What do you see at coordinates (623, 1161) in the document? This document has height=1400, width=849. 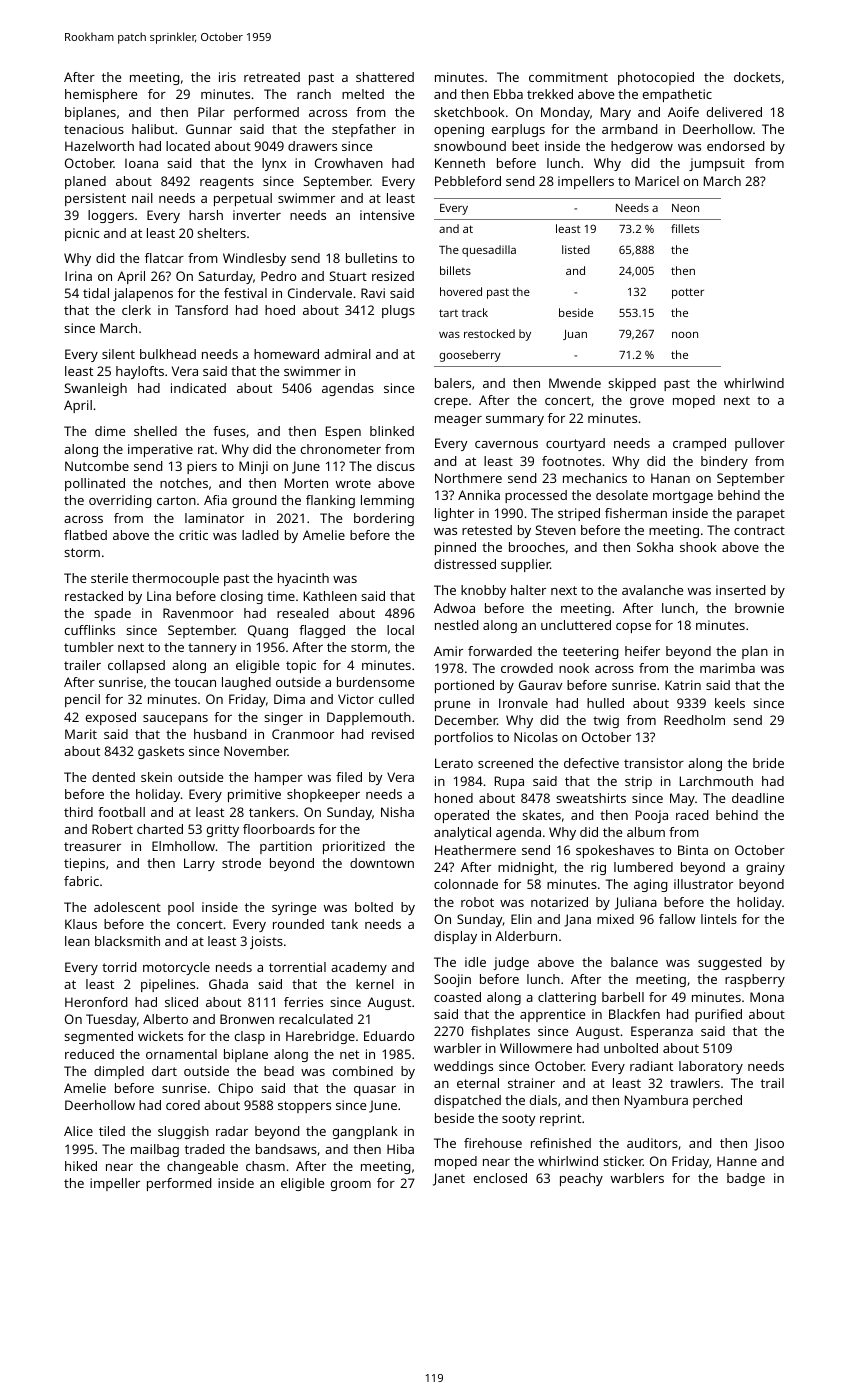 I see `sticker` at bounding box center [623, 1161].
